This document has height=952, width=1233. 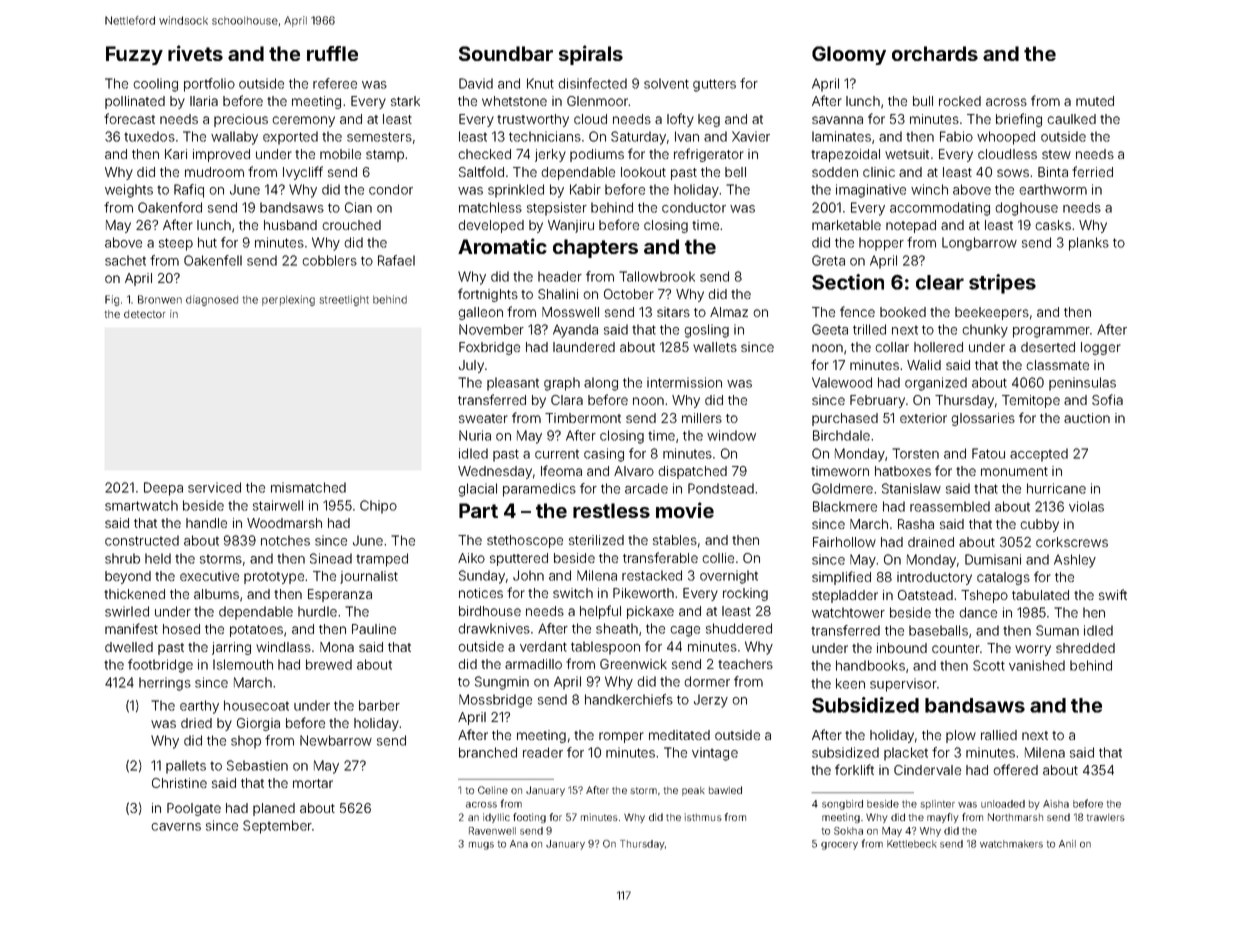 What do you see at coordinates (721, 488) in the document?
I see `Pondstead` at bounding box center [721, 488].
